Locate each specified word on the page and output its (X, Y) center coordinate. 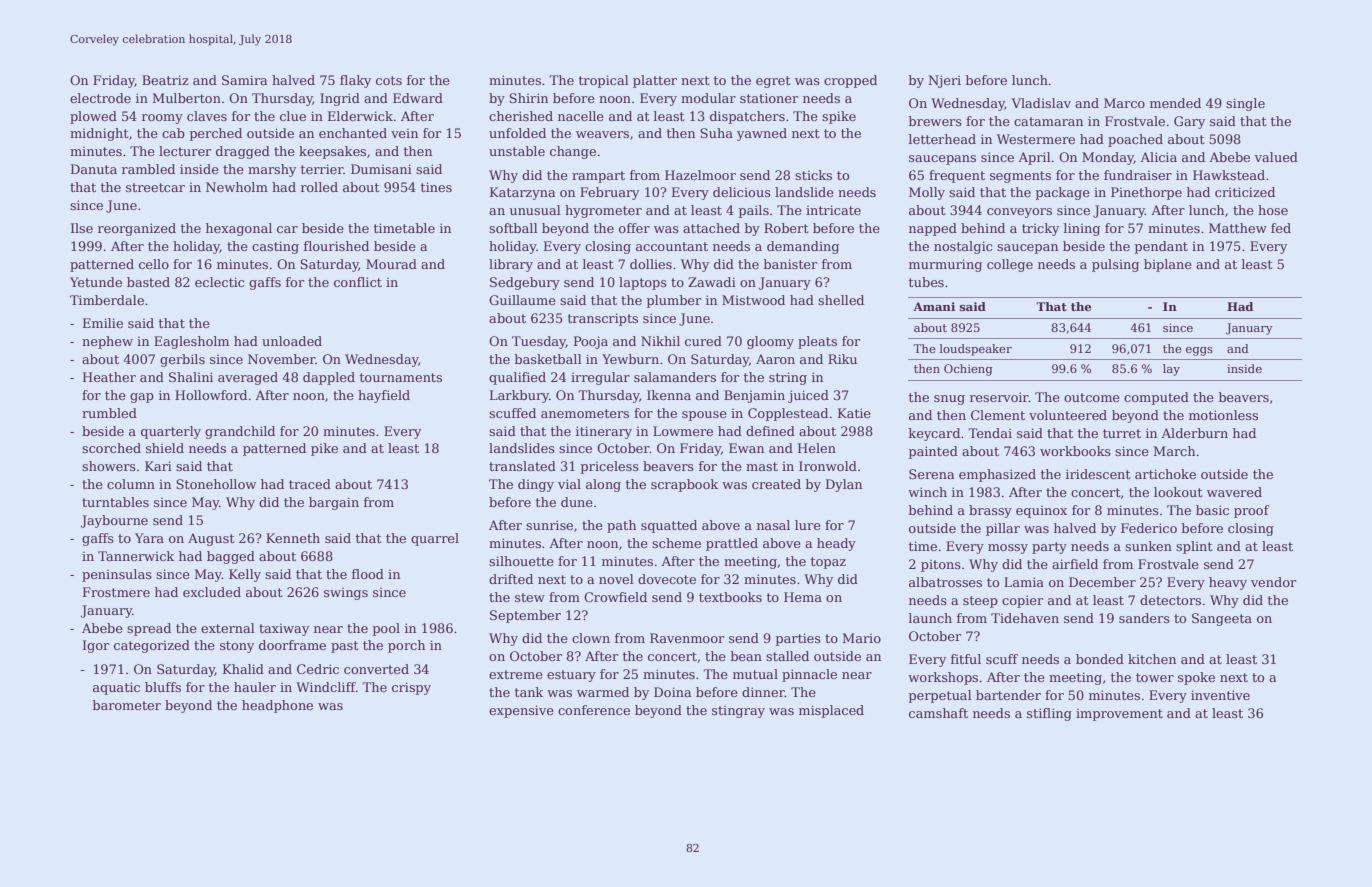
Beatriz (165, 80)
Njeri (944, 81)
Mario (862, 638)
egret (773, 82)
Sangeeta (1222, 619)
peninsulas (117, 575)
